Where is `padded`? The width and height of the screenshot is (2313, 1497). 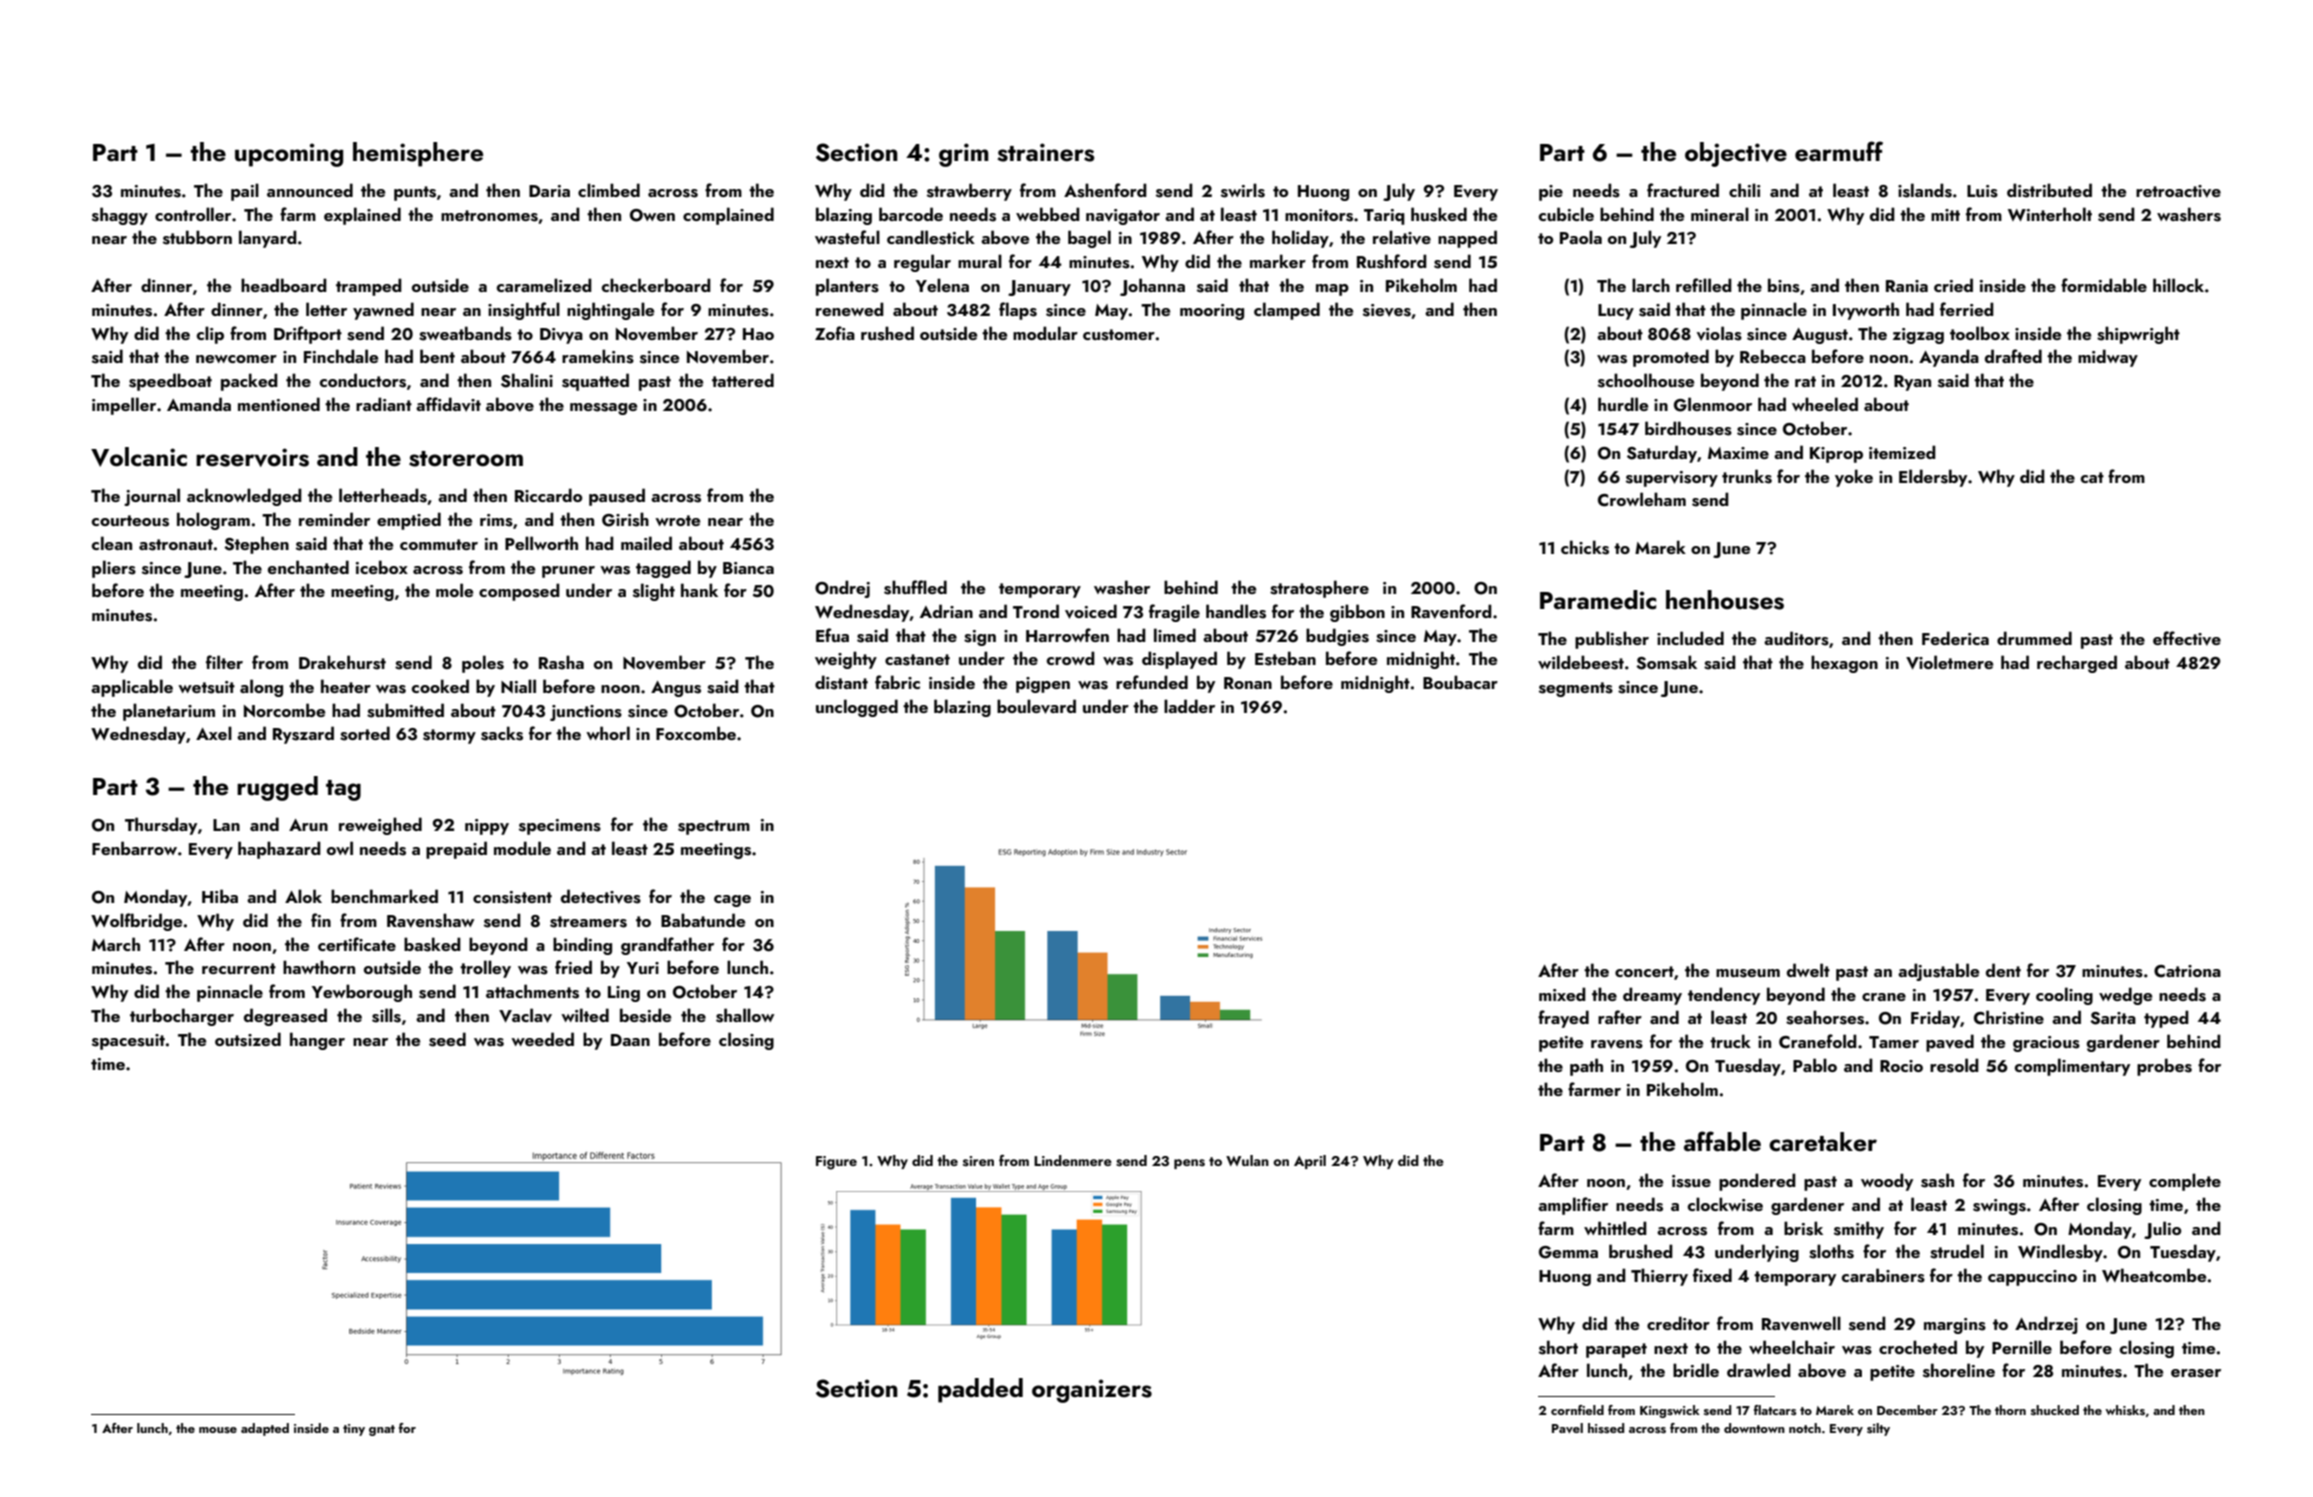 padded is located at coordinates (980, 1390).
